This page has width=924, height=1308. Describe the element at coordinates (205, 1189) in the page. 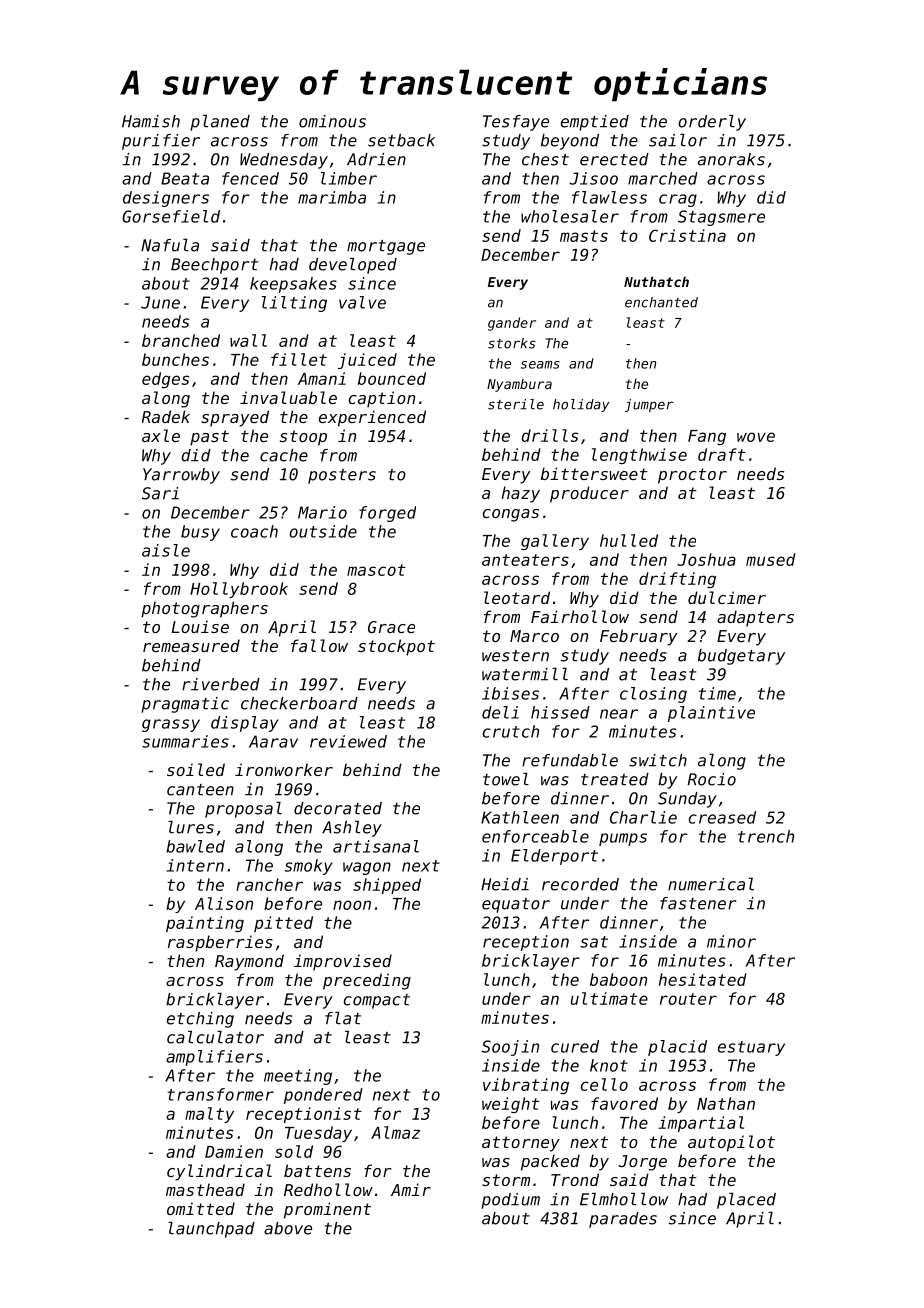

I see `masthead` at that location.
